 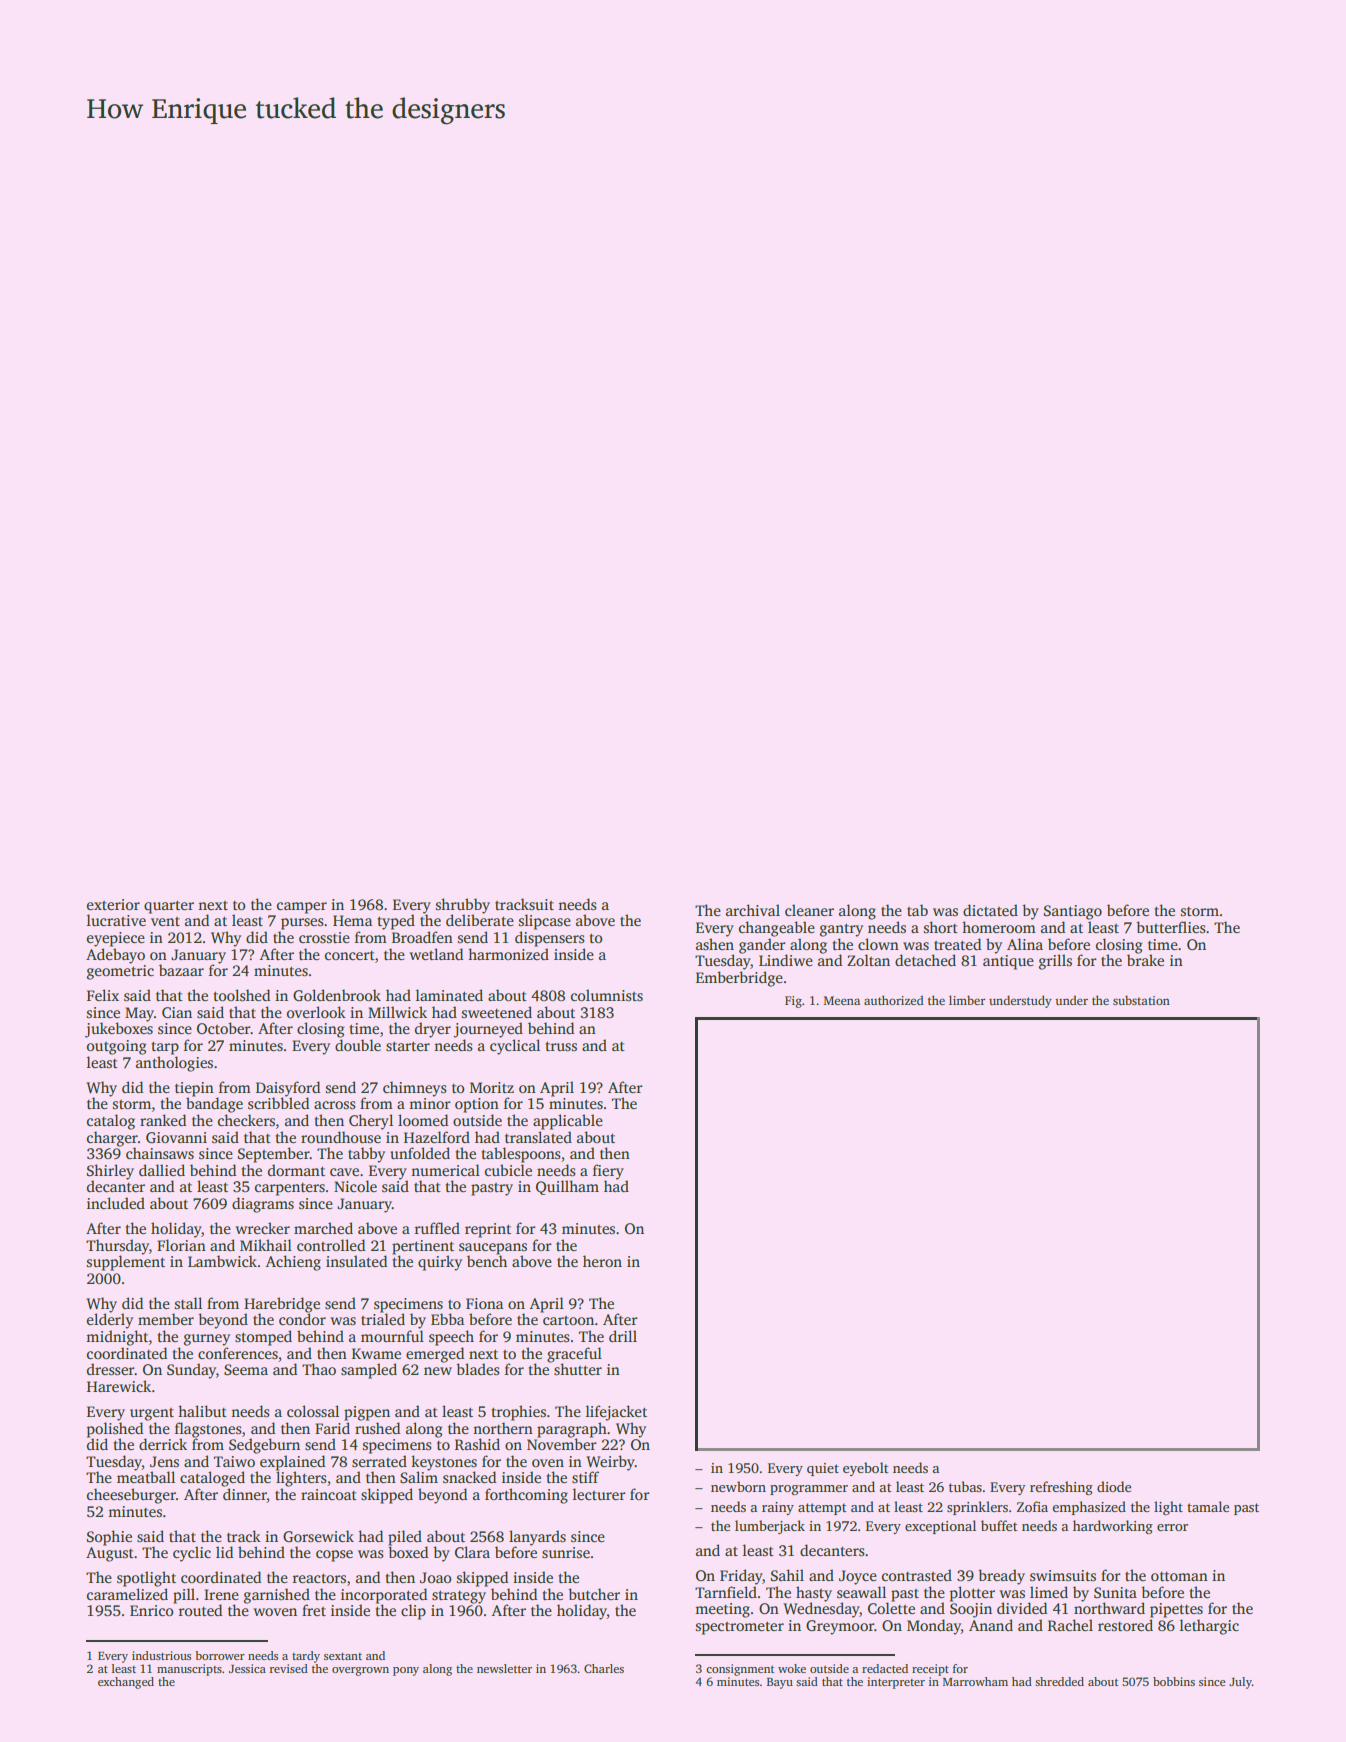 What do you see at coordinates (463, 906) in the document?
I see `shrubby` at bounding box center [463, 906].
